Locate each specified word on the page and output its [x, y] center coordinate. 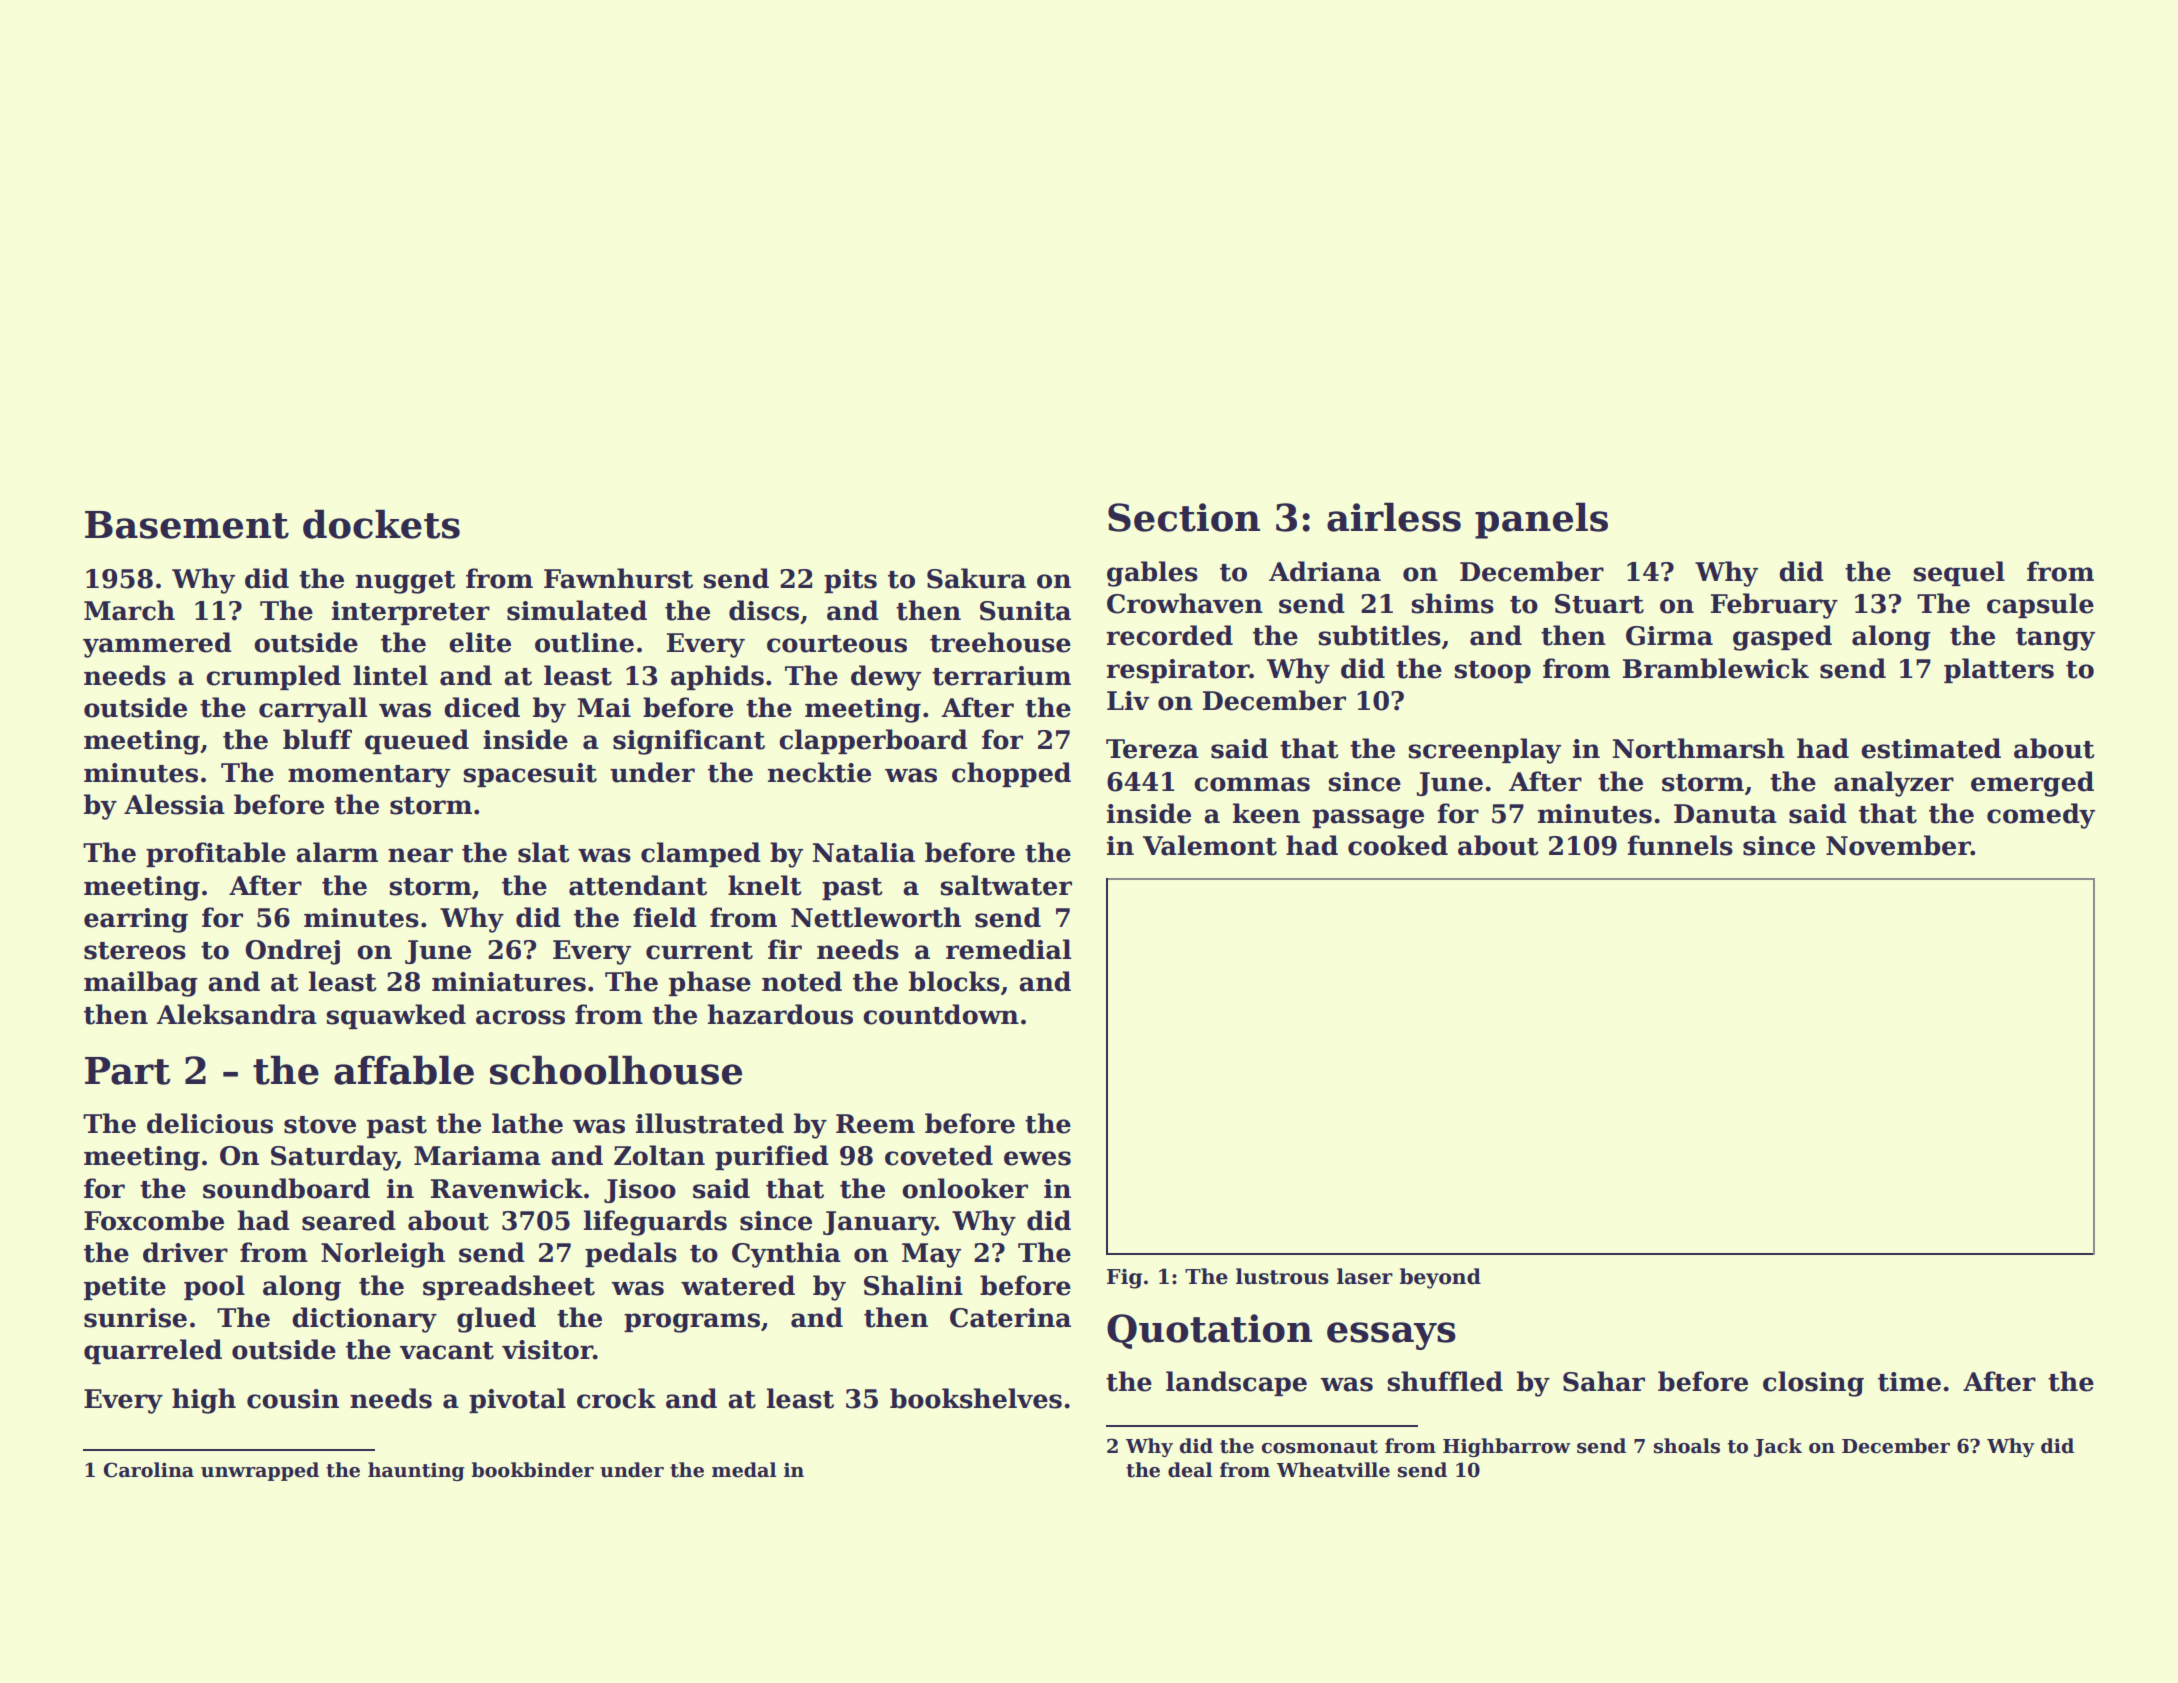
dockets [381, 524]
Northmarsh [1699, 748]
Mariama [477, 1156]
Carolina [149, 1470]
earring [136, 920]
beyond [1440, 1278]
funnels [1680, 845]
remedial [1008, 949]
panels [1541, 520]
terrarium [1001, 676]
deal [1190, 1470]
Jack [1778, 1447]
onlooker [965, 1188]
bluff [317, 739]
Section [1184, 517]
